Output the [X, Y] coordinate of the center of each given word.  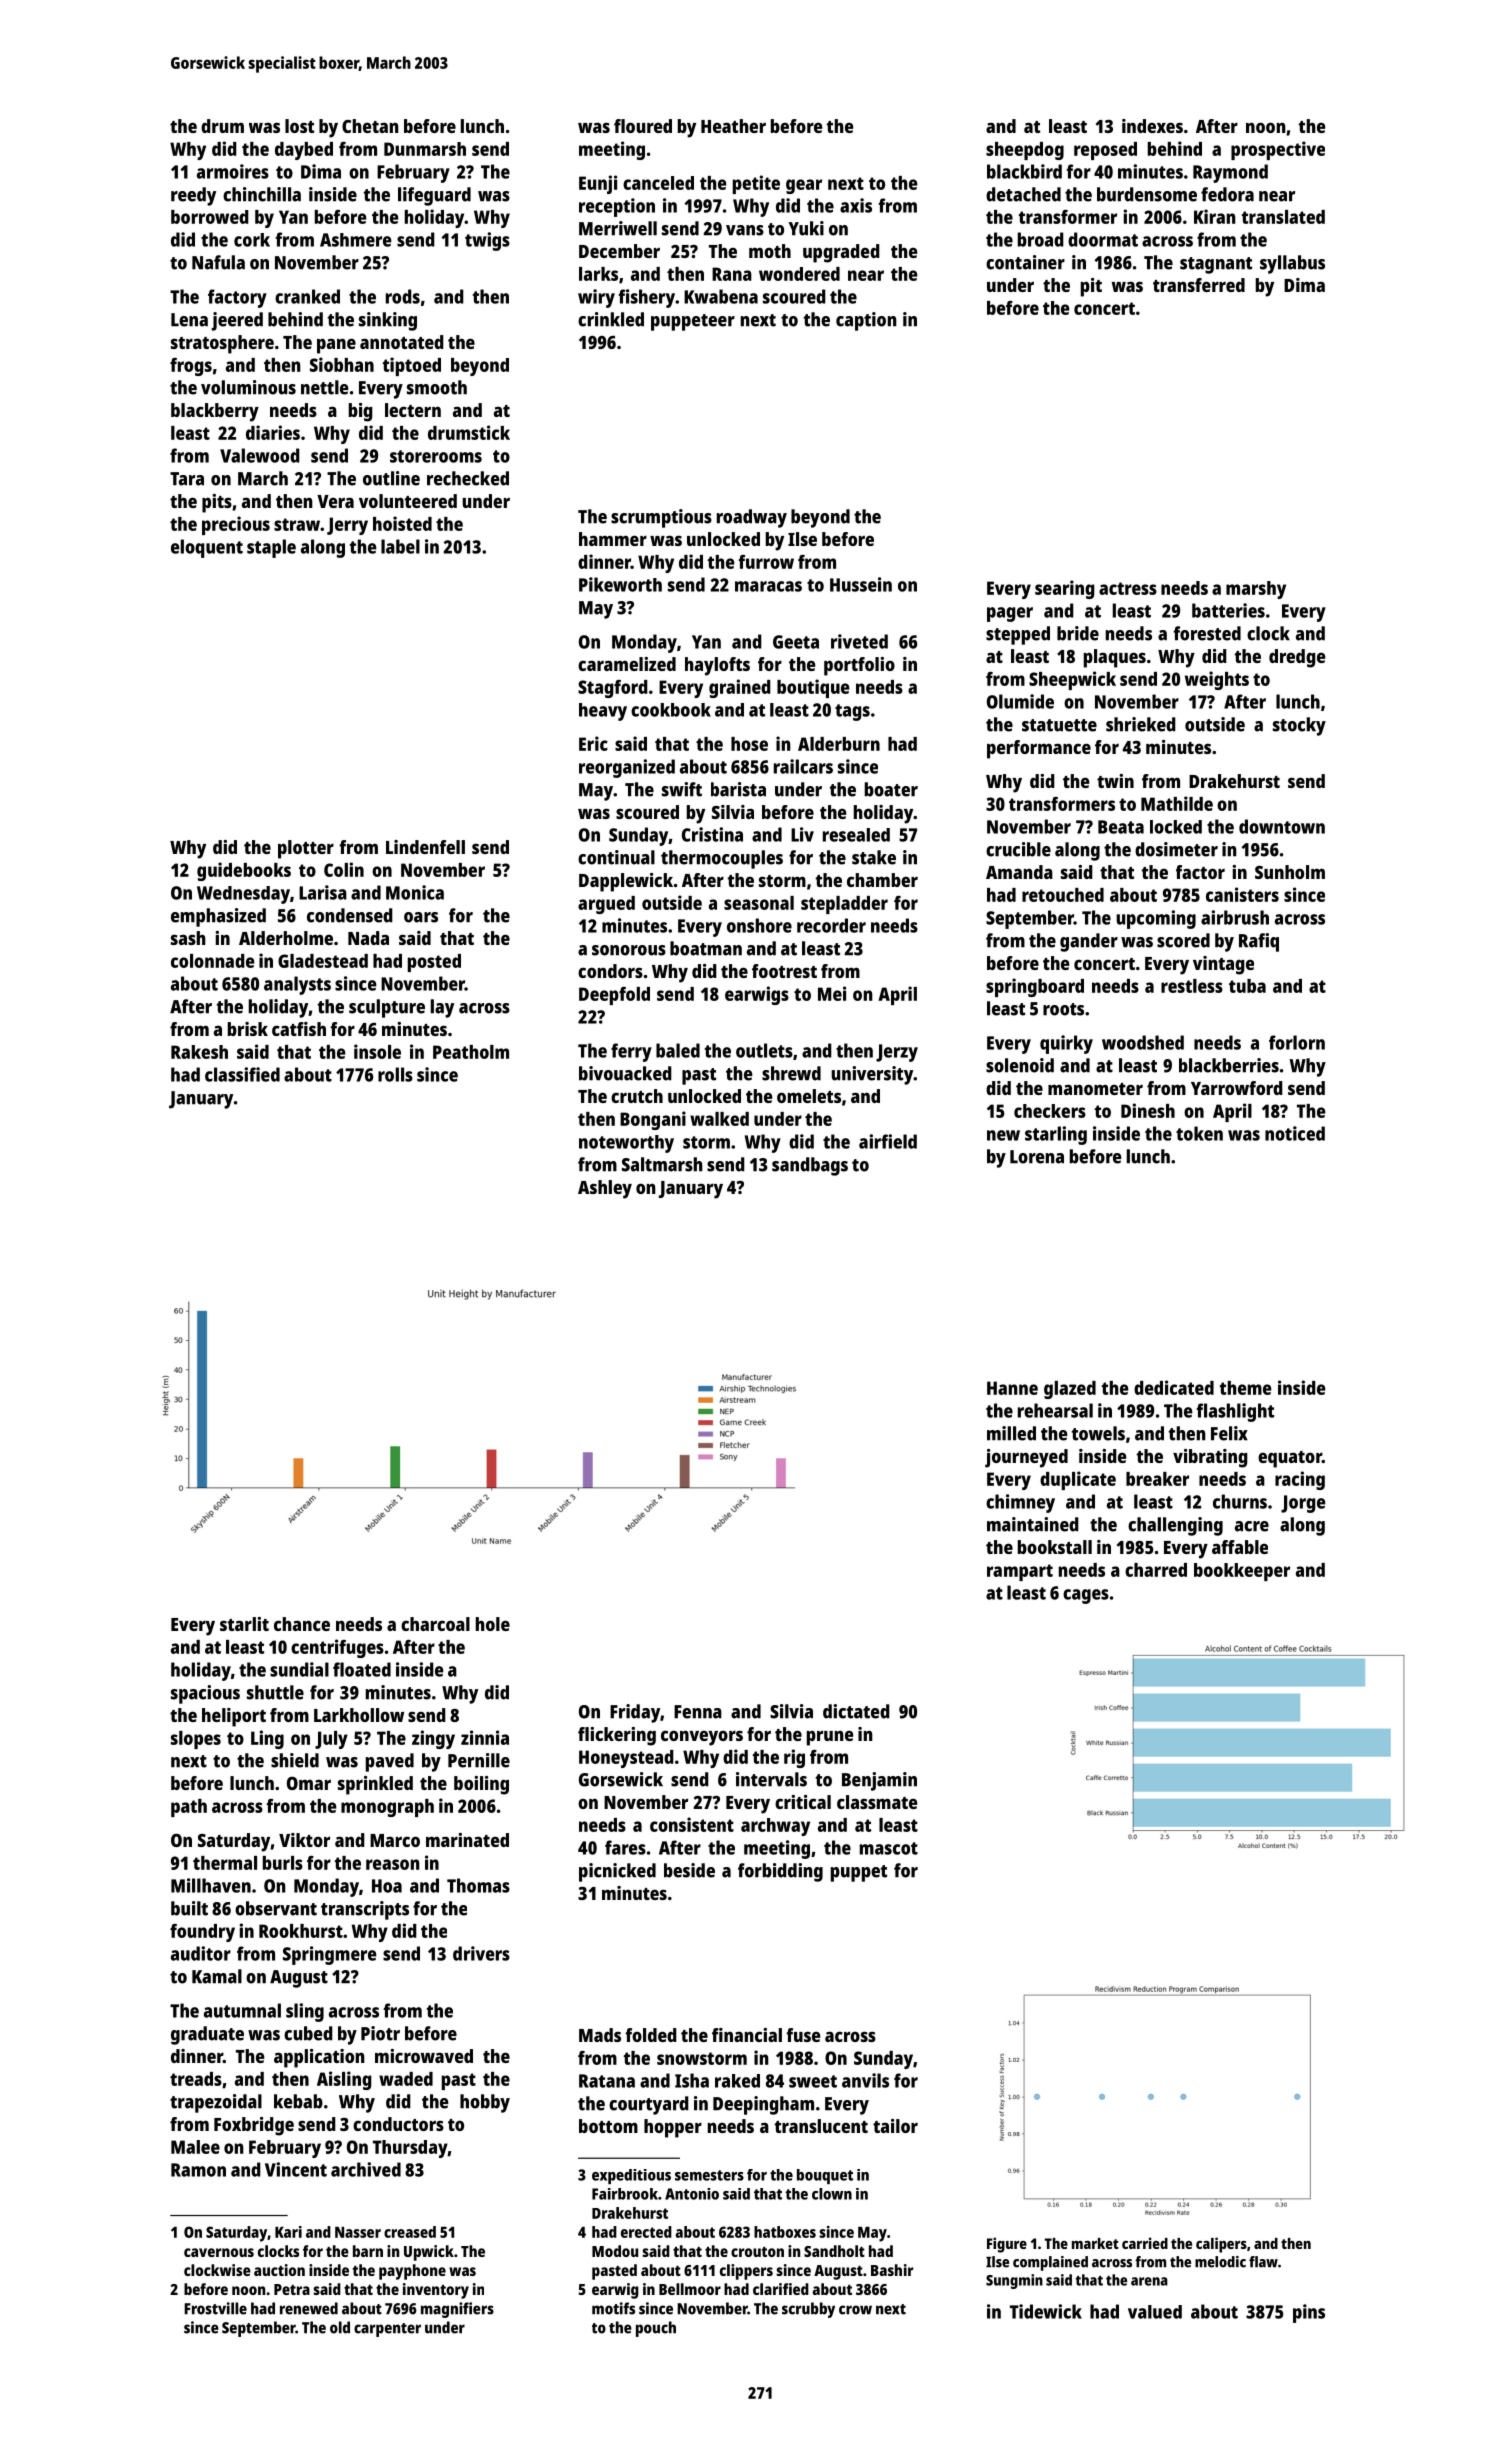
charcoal [435, 1624]
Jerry [347, 526]
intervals [771, 1779]
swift [682, 789]
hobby [485, 2103]
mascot [889, 1848]
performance [1039, 749]
